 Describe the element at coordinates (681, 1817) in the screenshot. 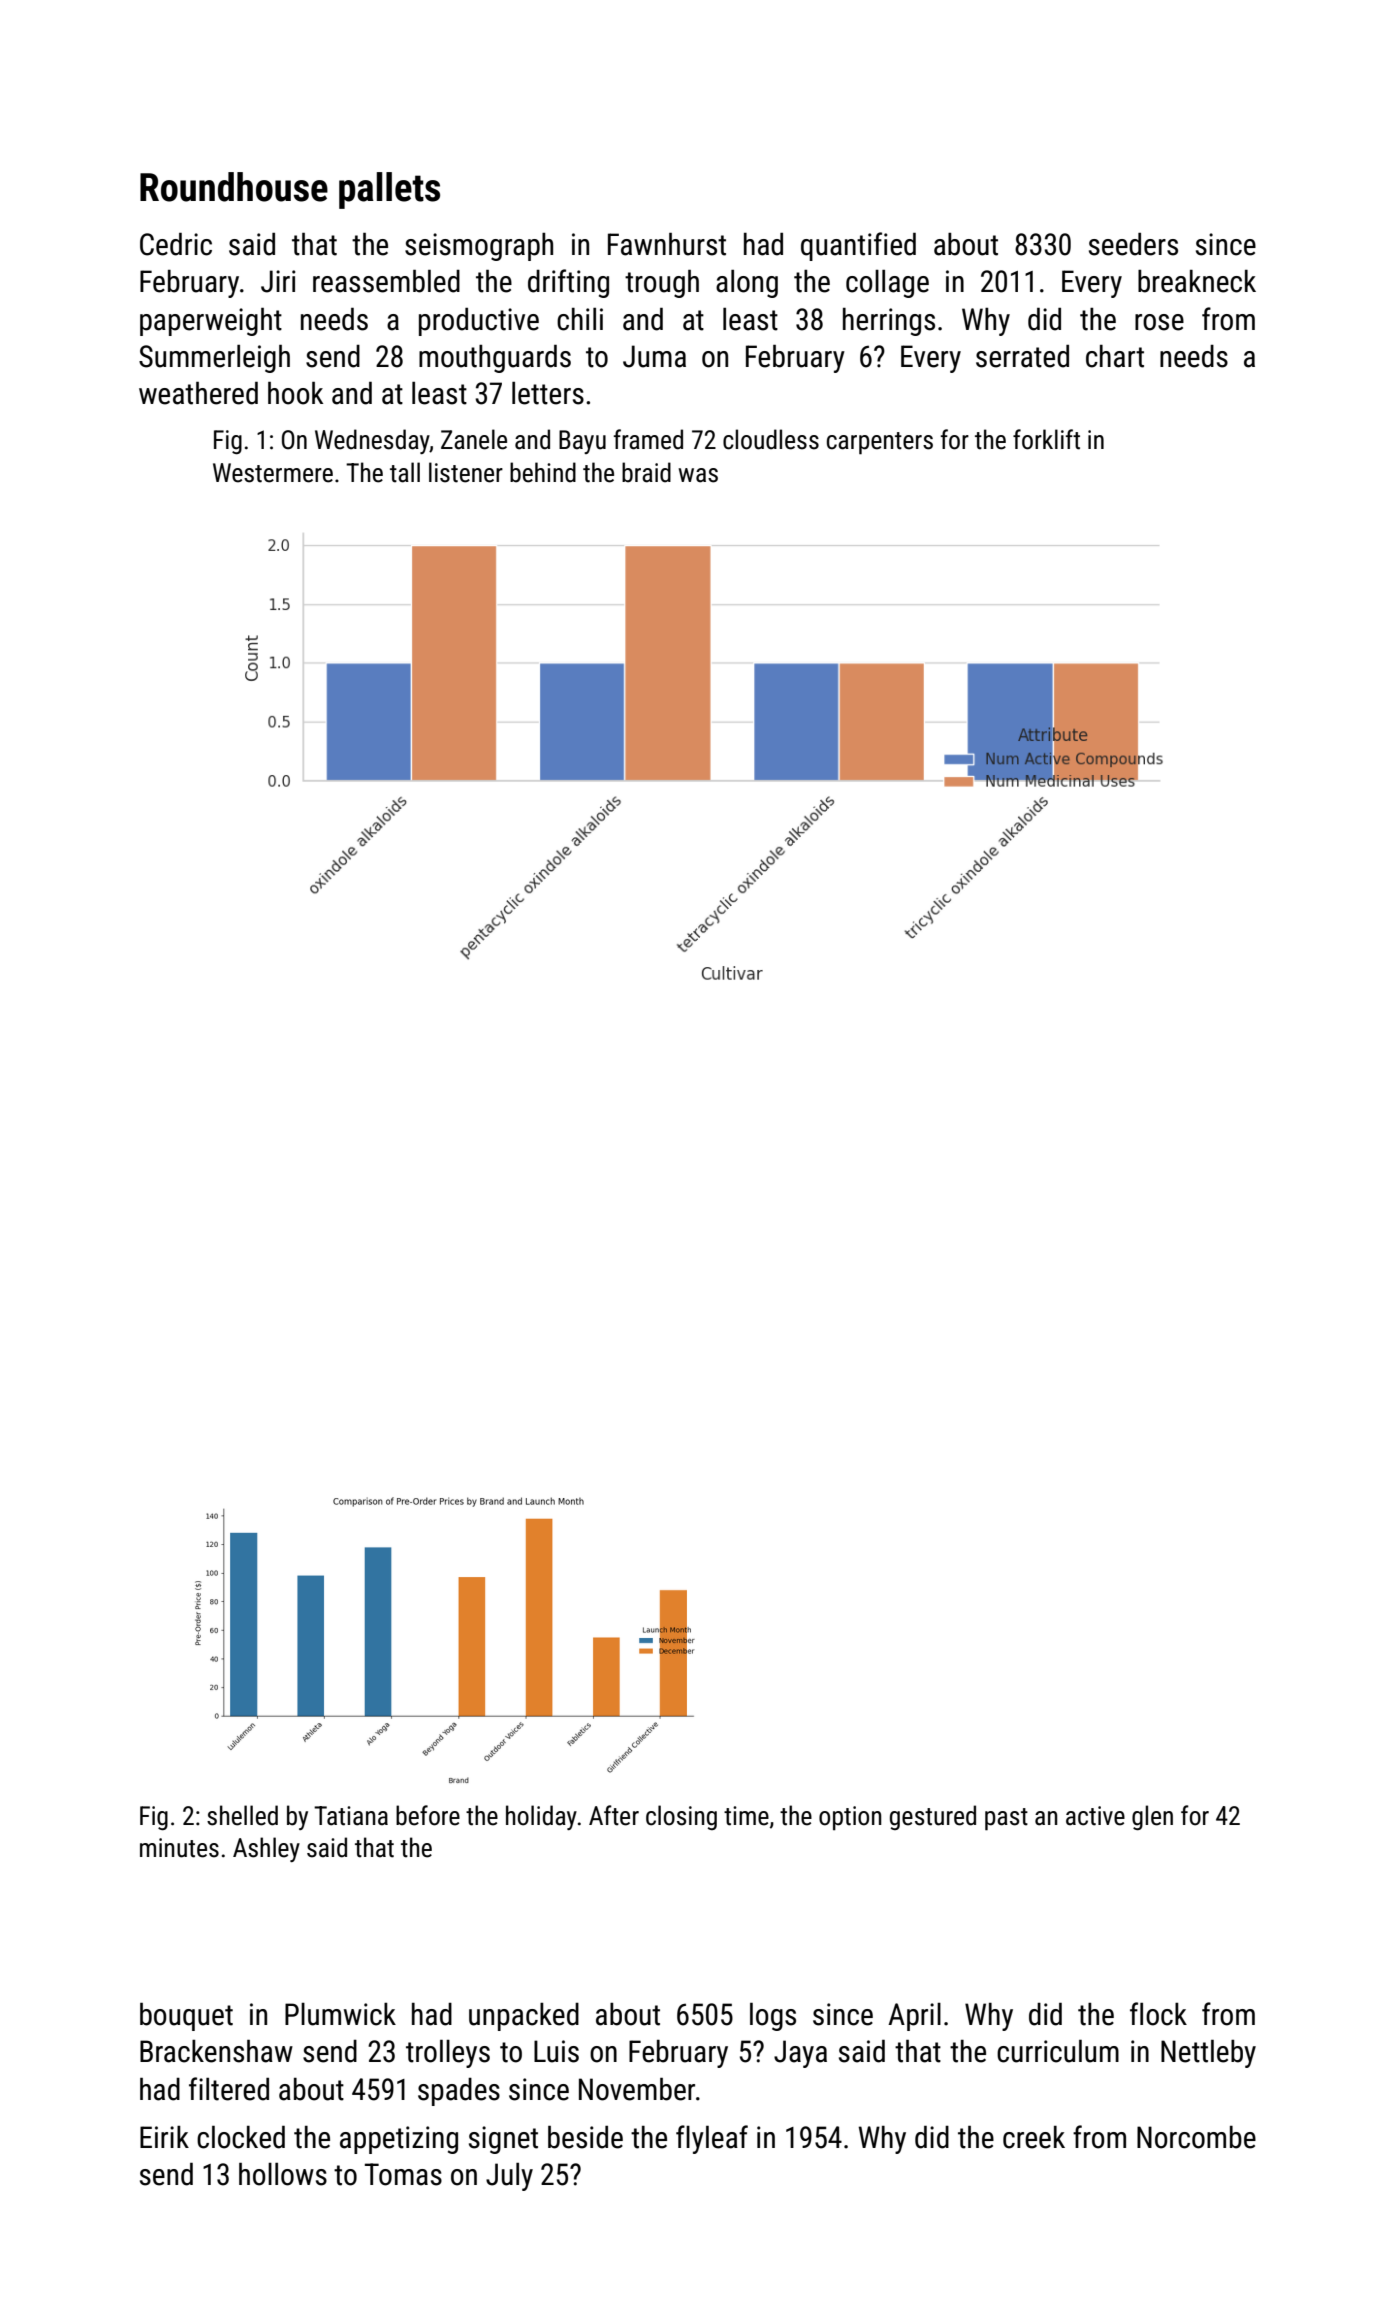

I see `closing` at that location.
